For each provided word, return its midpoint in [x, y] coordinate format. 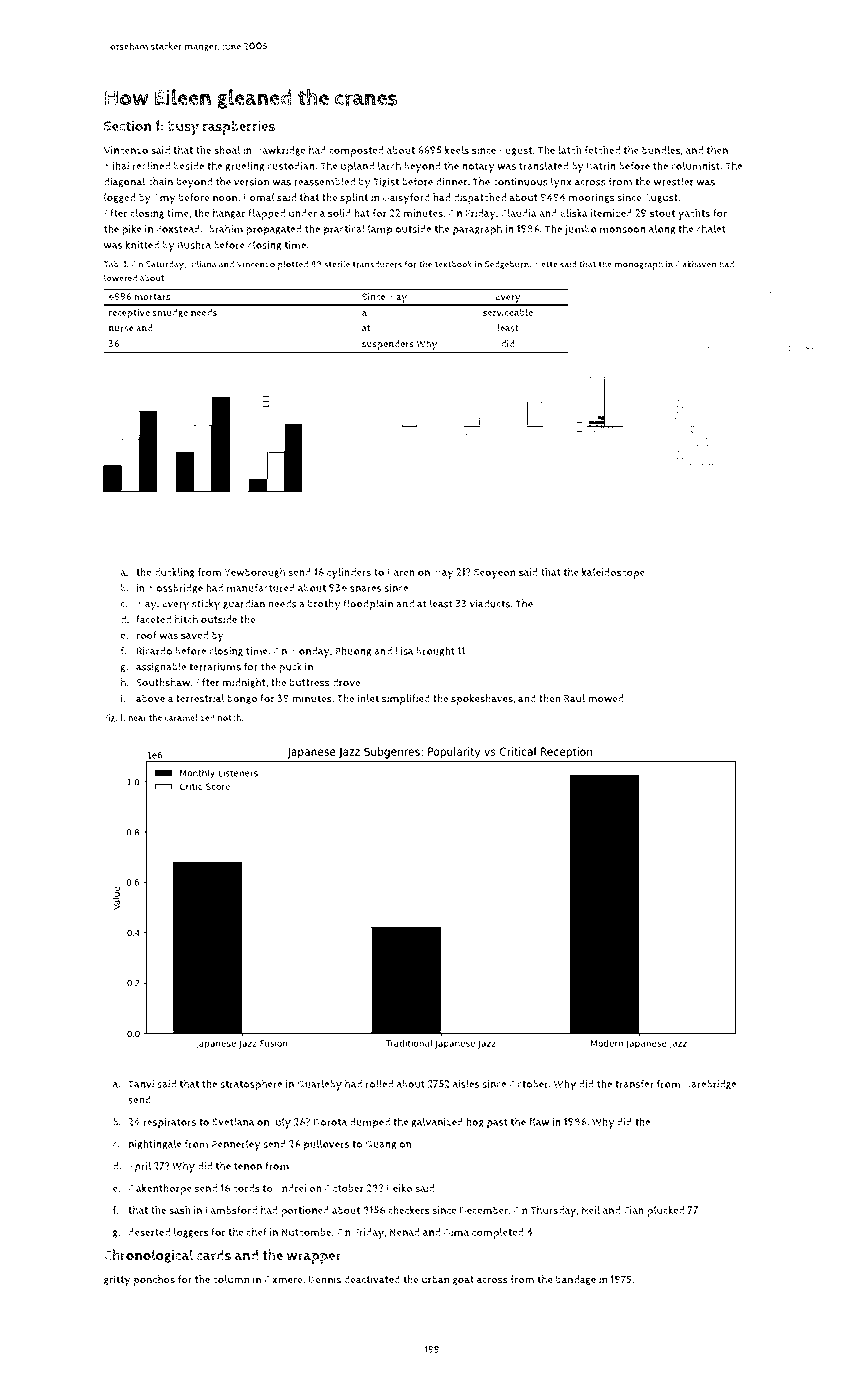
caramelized [190, 717]
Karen [401, 572]
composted [356, 151]
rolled [379, 1083]
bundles [661, 150]
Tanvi [141, 1084]
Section [127, 126]
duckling [175, 573]
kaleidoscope [613, 573]
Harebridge [710, 1085]
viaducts [490, 603]
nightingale [155, 1144]
